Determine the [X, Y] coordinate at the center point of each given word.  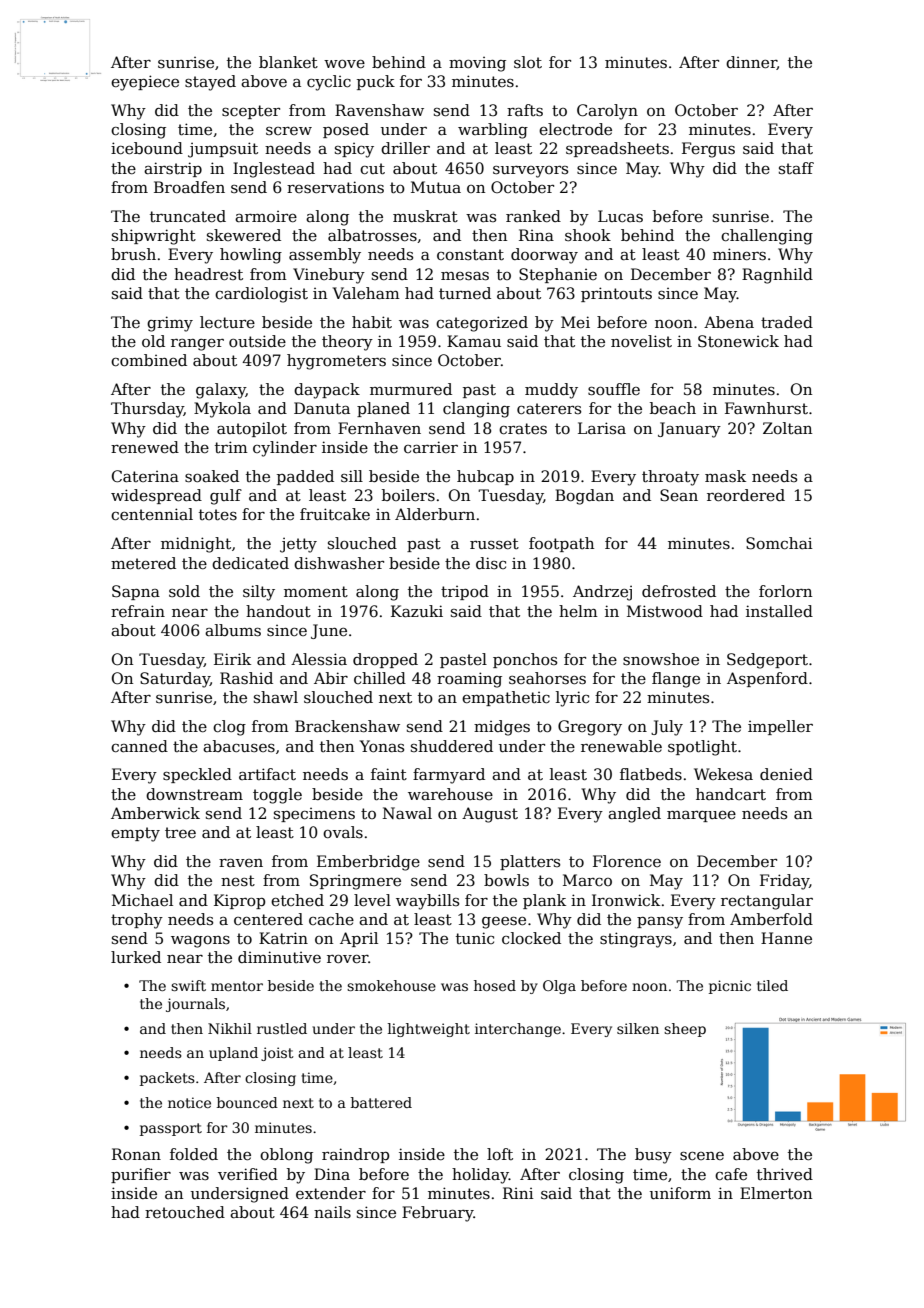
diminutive [279, 957]
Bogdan [584, 497]
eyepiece [145, 83]
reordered [746, 495]
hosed [495, 985]
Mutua [436, 187]
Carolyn [607, 112]
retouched [185, 1212]
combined [149, 360]
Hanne [786, 938]
